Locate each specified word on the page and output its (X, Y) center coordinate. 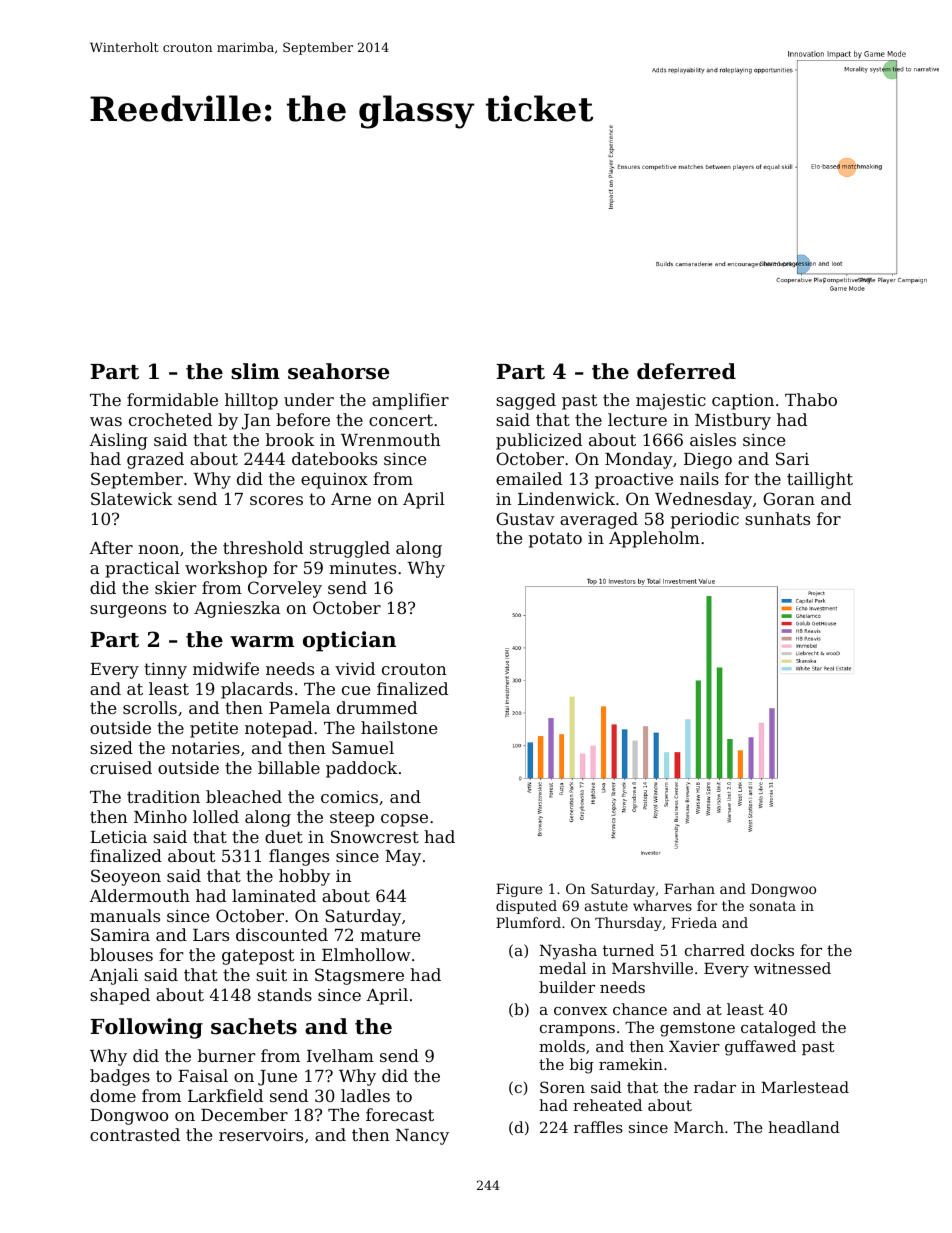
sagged (526, 401)
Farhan (689, 888)
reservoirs (261, 1135)
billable (289, 767)
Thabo (811, 399)
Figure (519, 890)
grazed (155, 460)
